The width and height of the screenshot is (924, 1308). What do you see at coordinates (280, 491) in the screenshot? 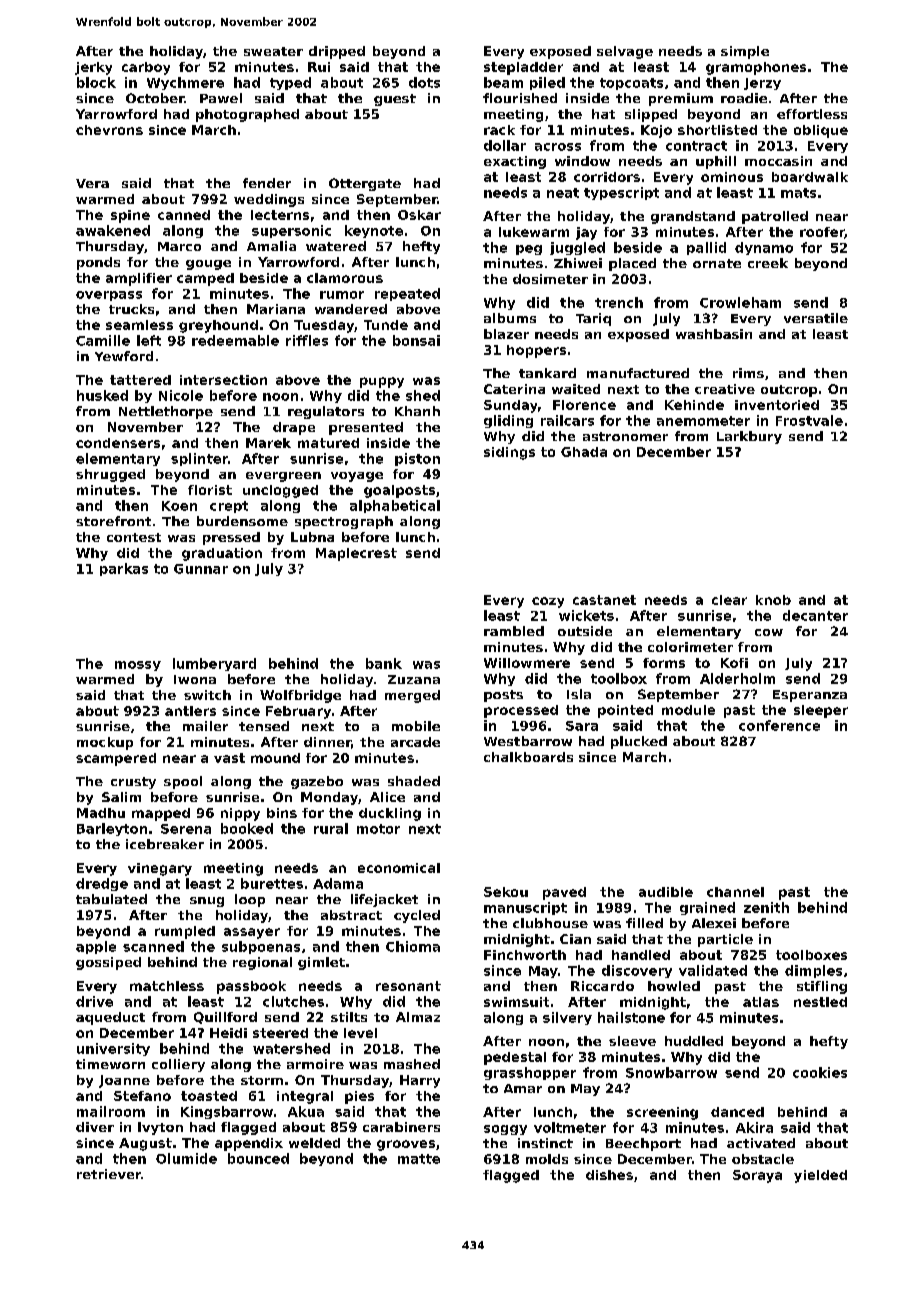
I see `unclogged` at bounding box center [280, 491].
